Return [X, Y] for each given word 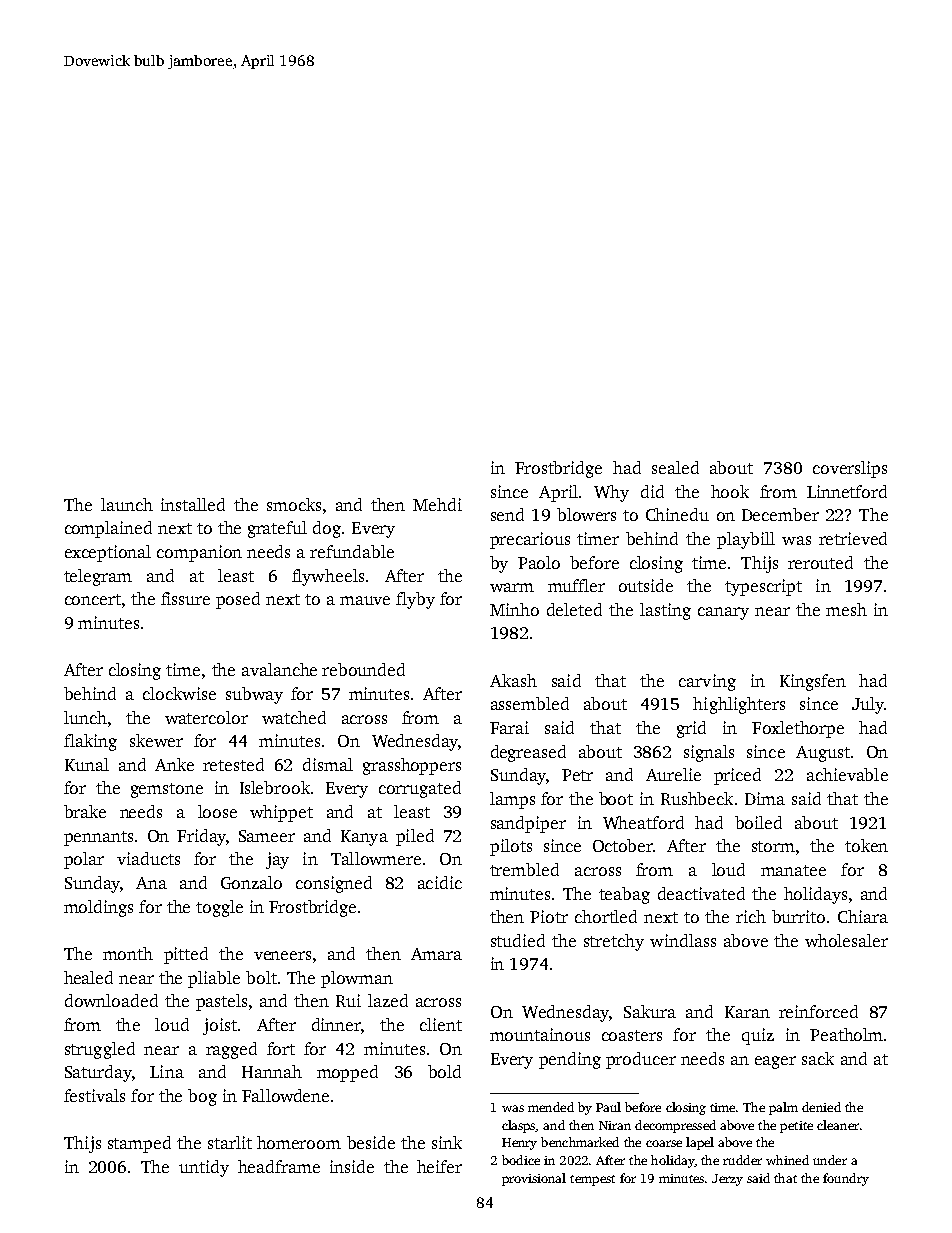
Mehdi [437, 504]
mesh [846, 609]
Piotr [549, 916]
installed [193, 504]
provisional [534, 1179]
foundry [846, 1179]
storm [773, 846]
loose [217, 811]
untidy [204, 1168]
